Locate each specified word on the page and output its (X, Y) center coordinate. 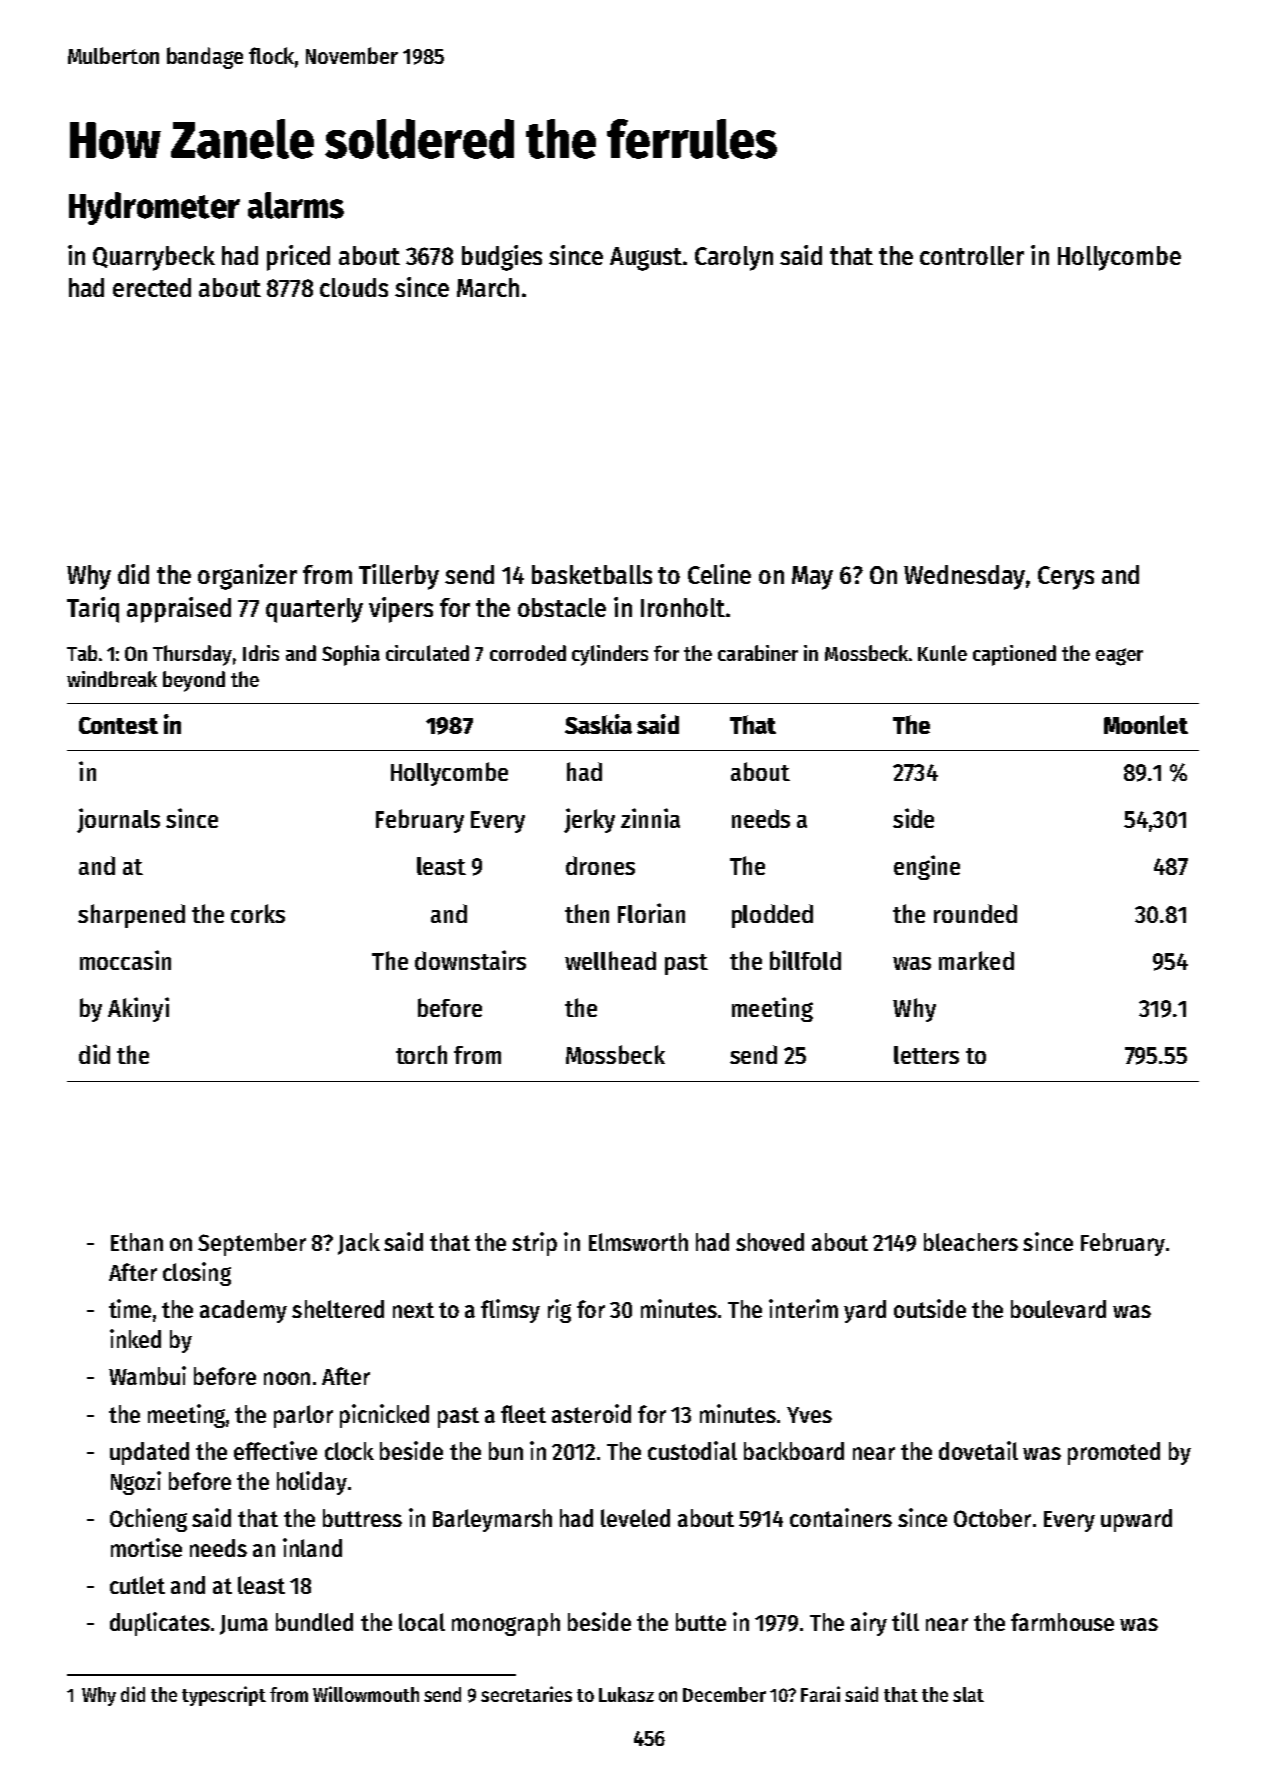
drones (600, 865)
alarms (296, 205)
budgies (502, 258)
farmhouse (1062, 1622)
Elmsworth (638, 1242)
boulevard (1058, 1309)
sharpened (131, 916)
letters (926, 1055)
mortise (146, 1547)
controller (972, 255)
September (252, 1244)
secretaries (526, 1694)
